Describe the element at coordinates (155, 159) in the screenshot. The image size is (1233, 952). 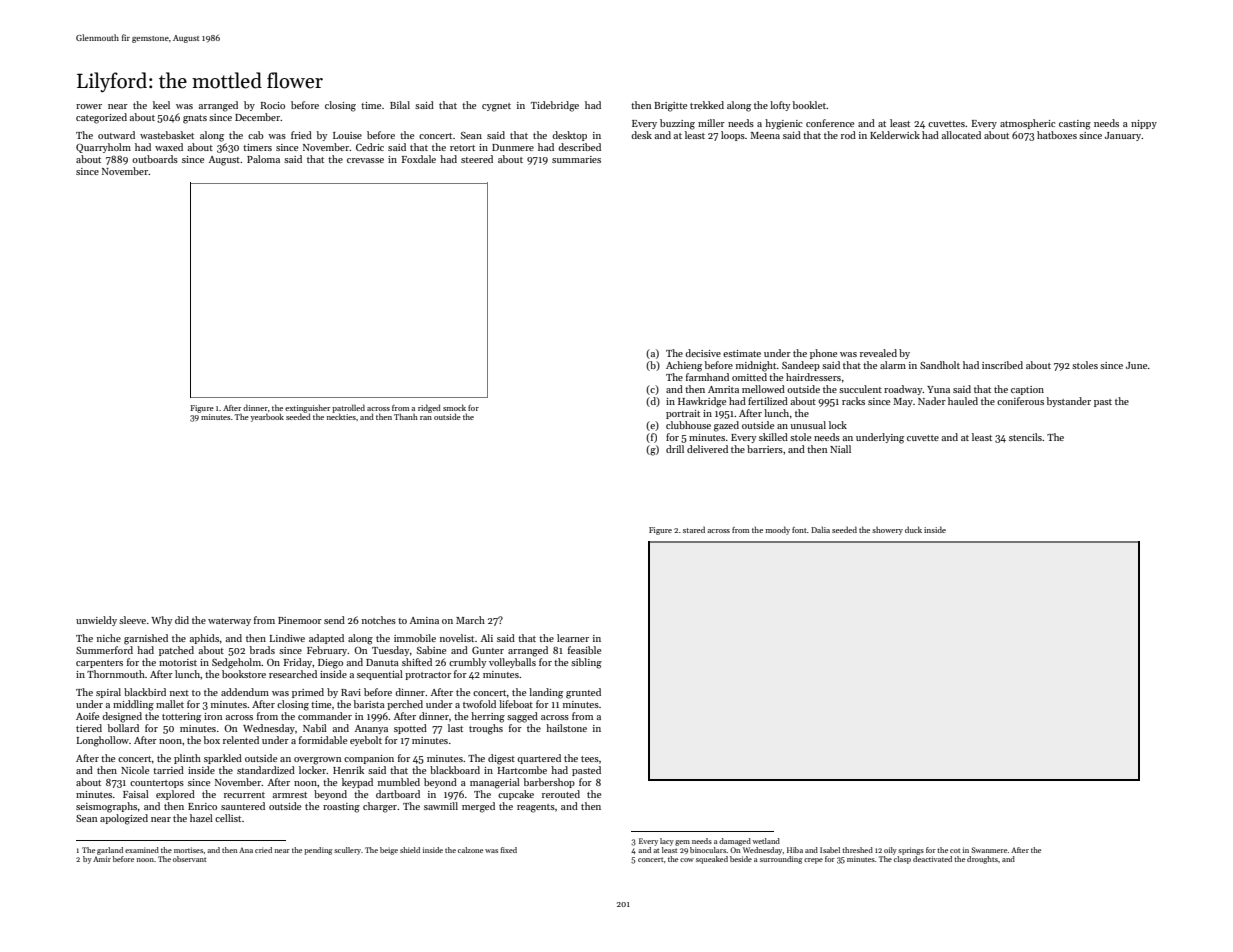
I see `outboards` at that location.
